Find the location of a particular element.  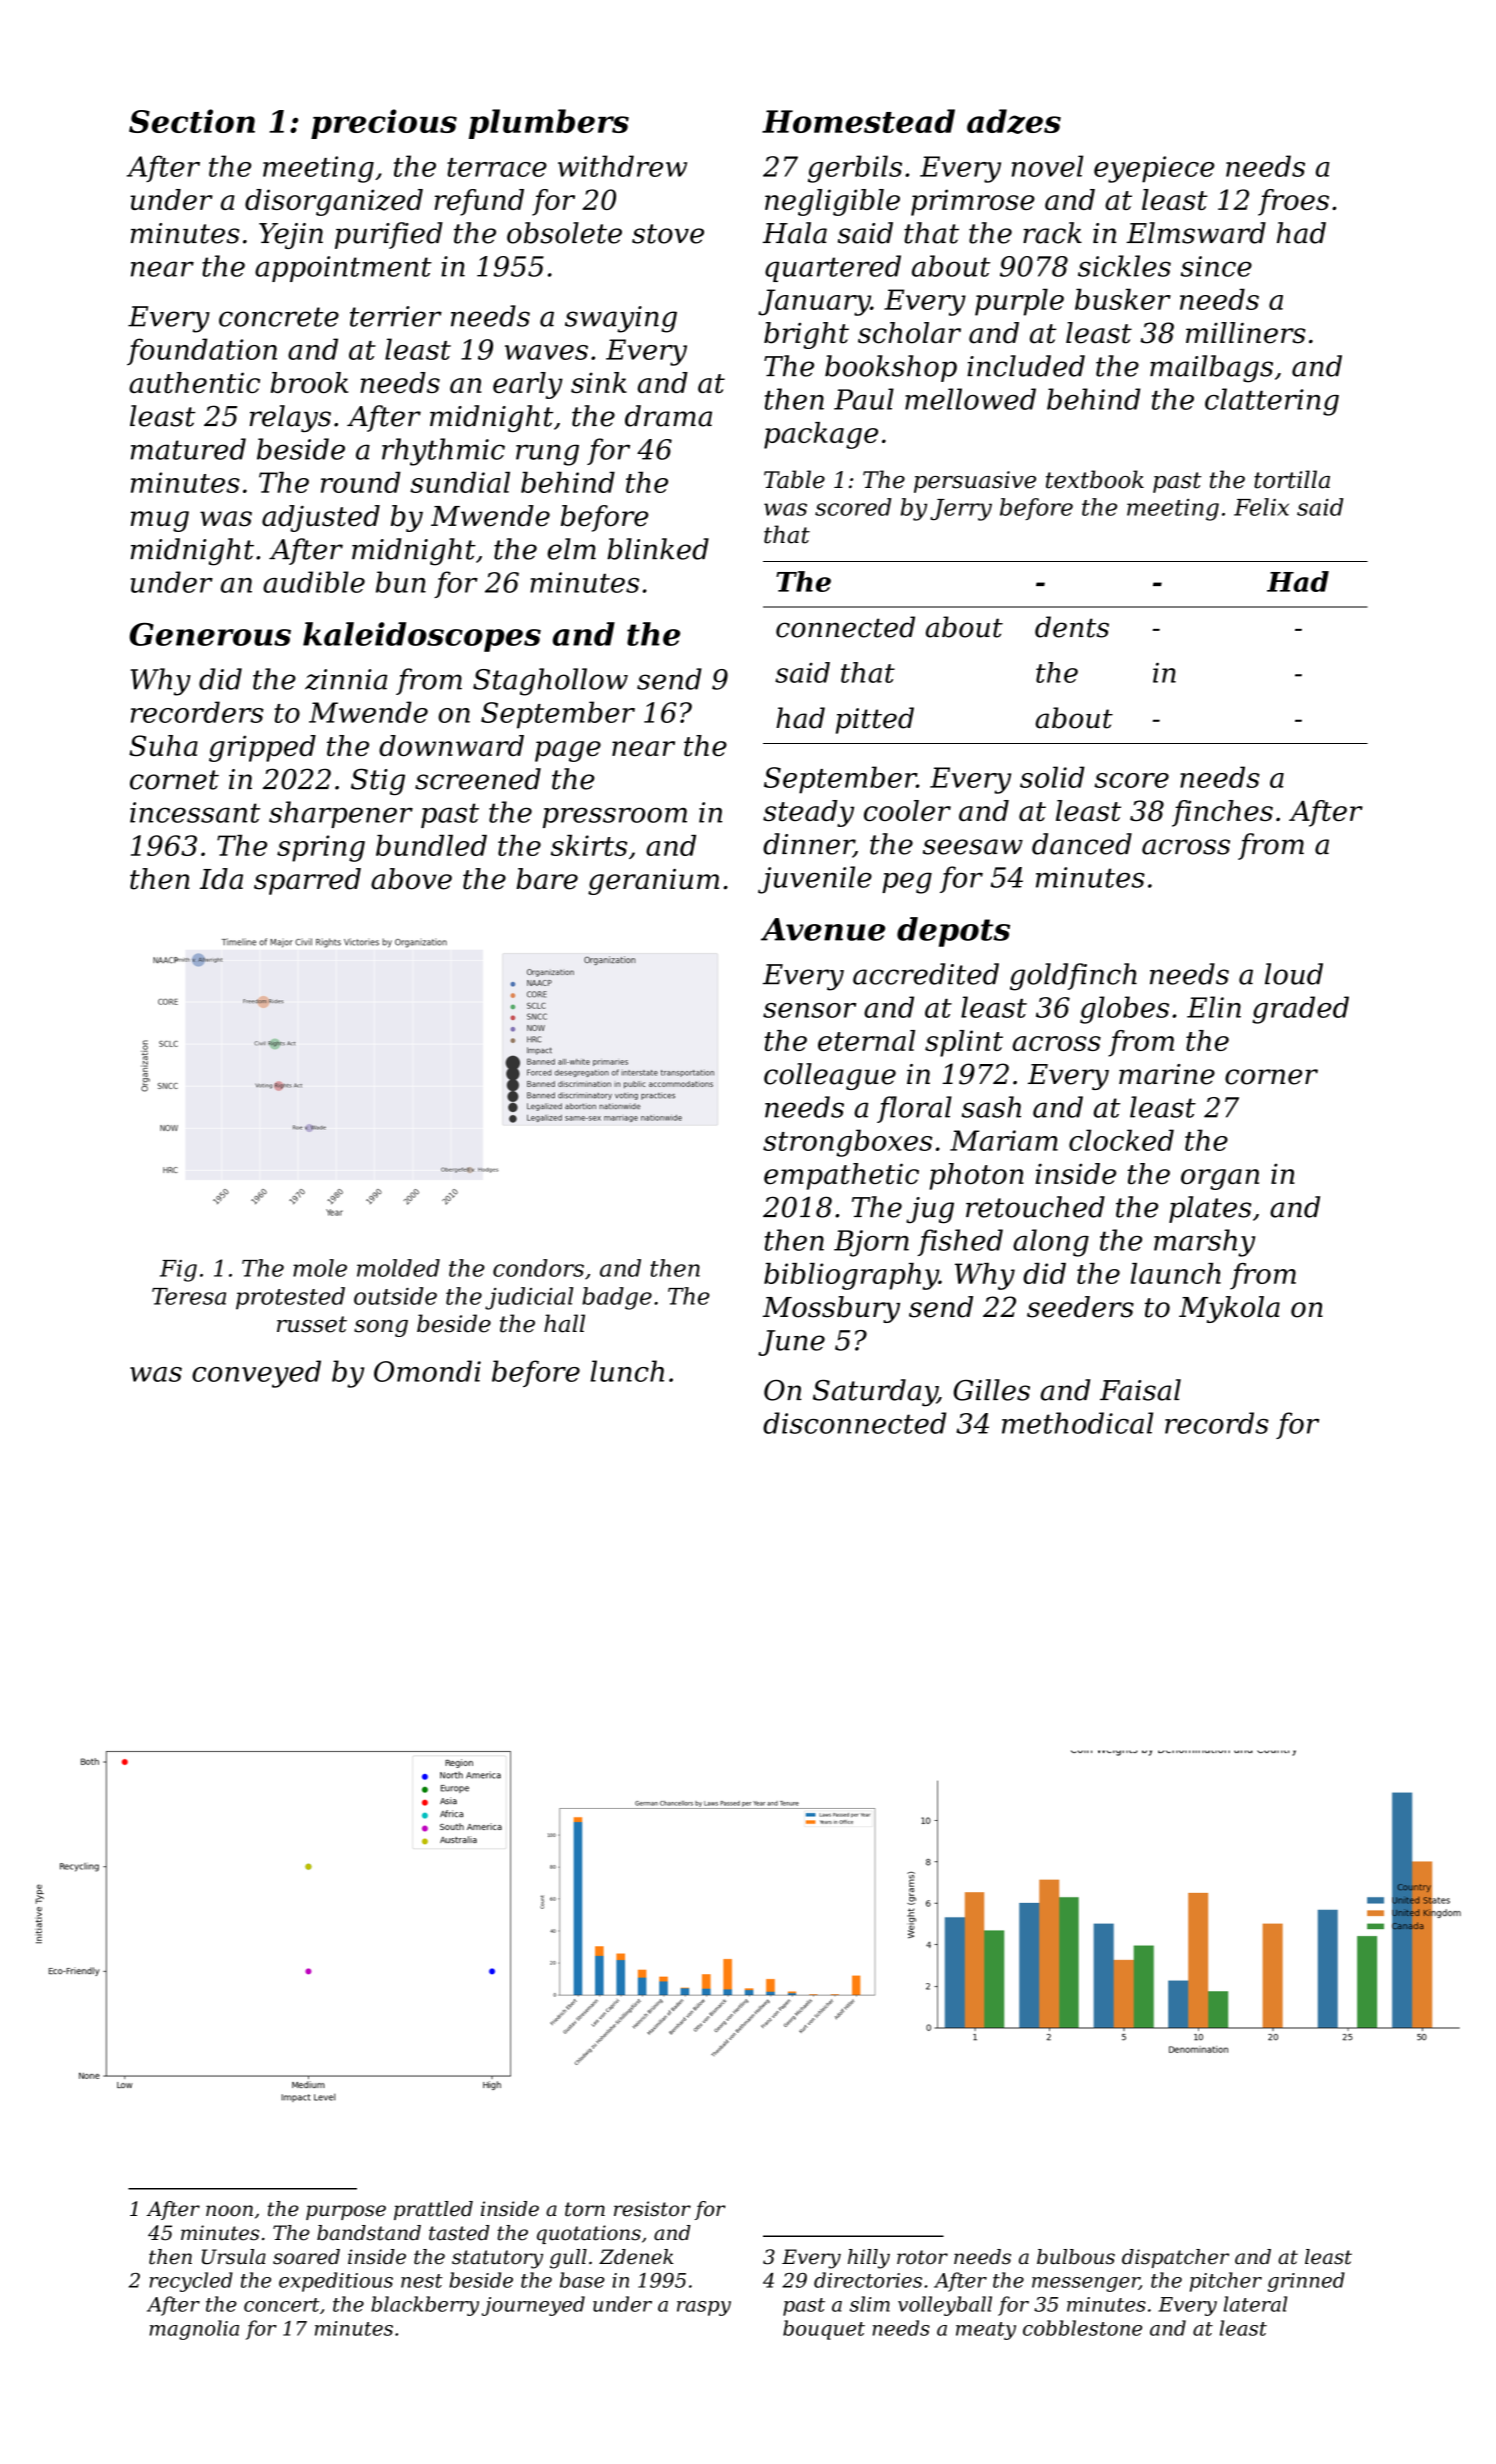

finches is located at coordinates (1222, 813).
